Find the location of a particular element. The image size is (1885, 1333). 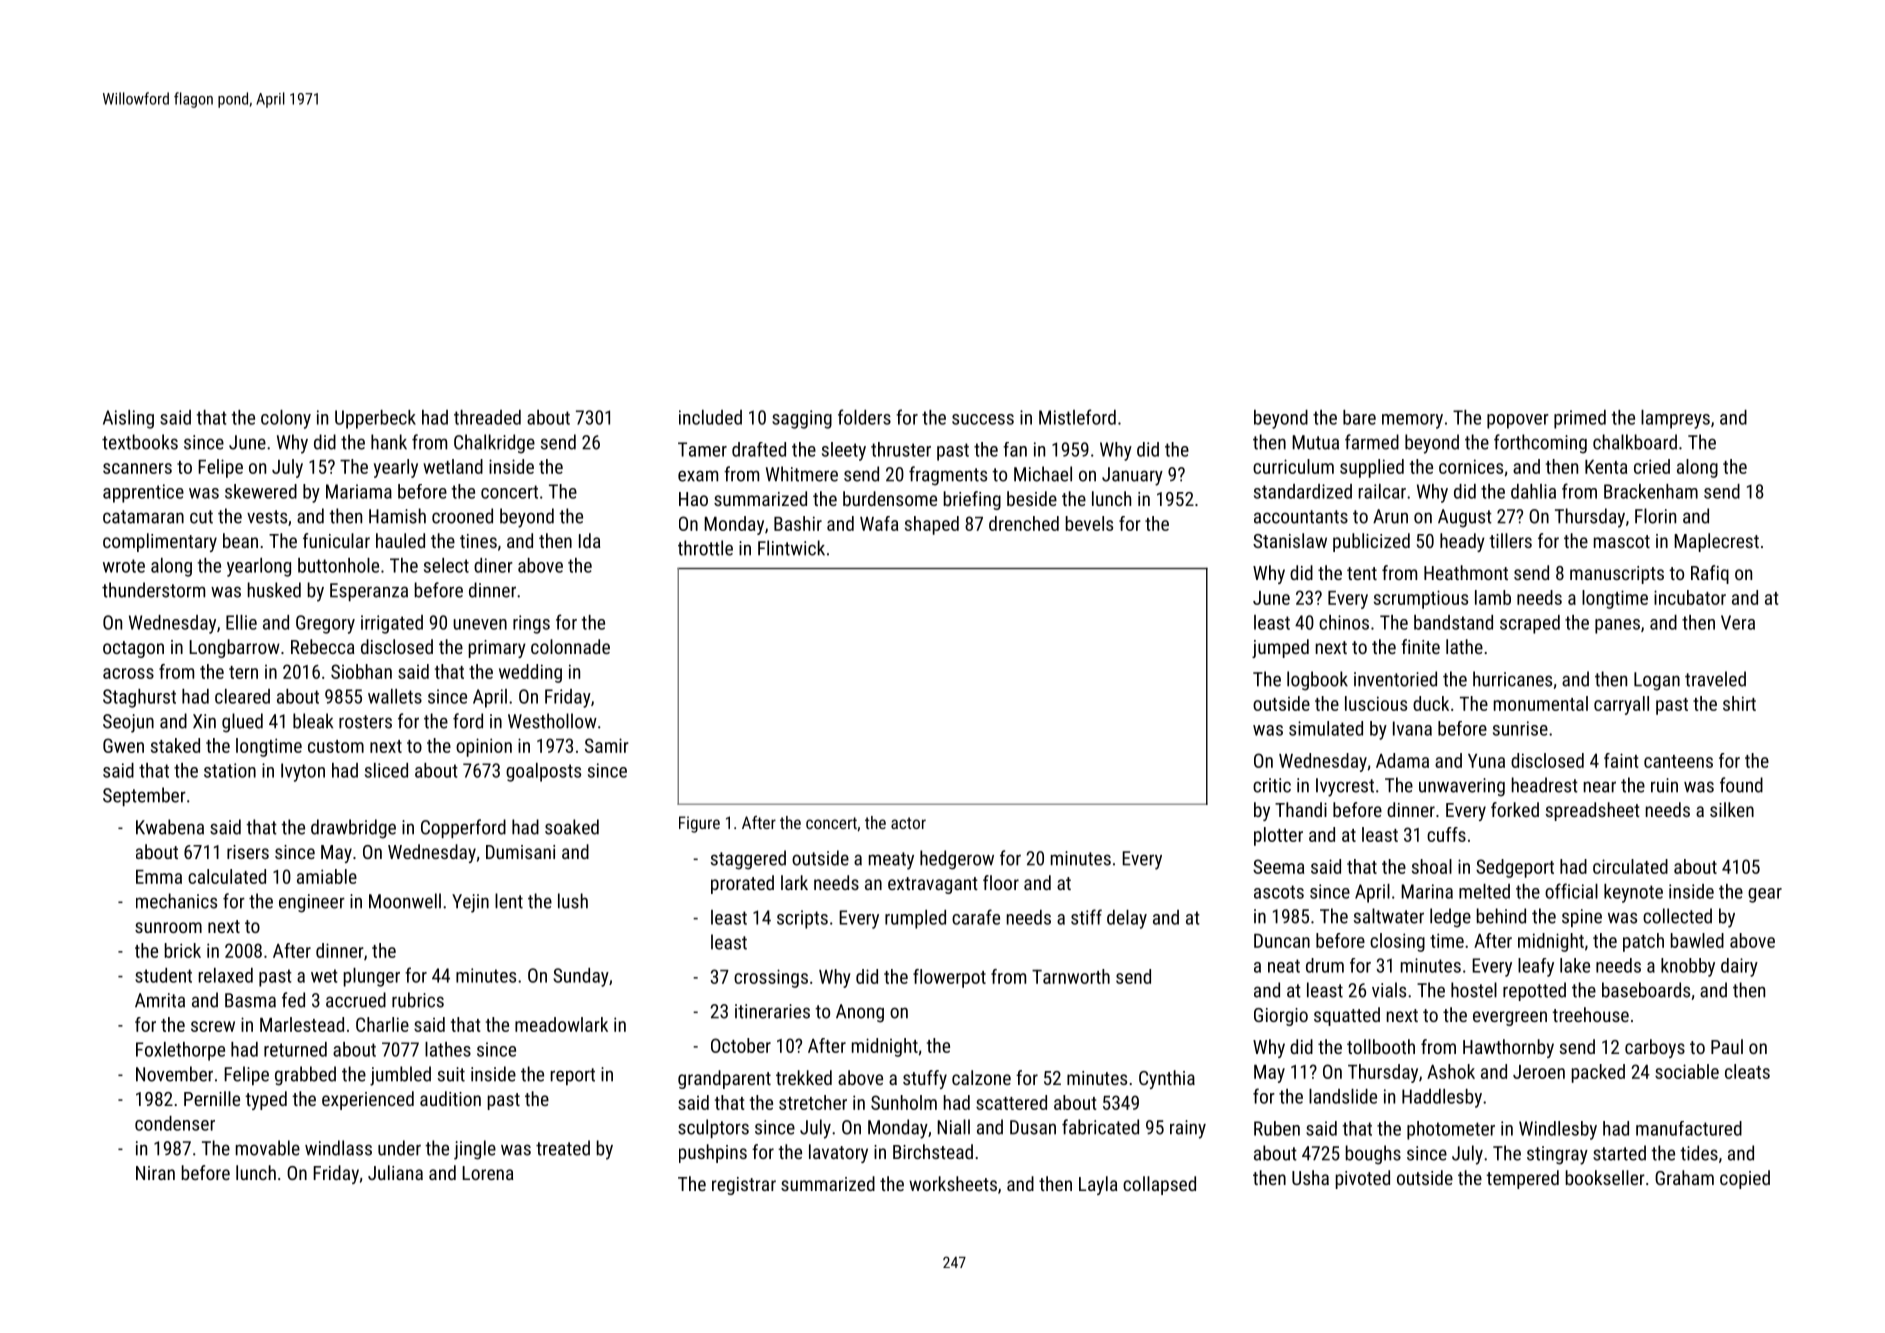

engineer is located at coordinates (312, 903).
